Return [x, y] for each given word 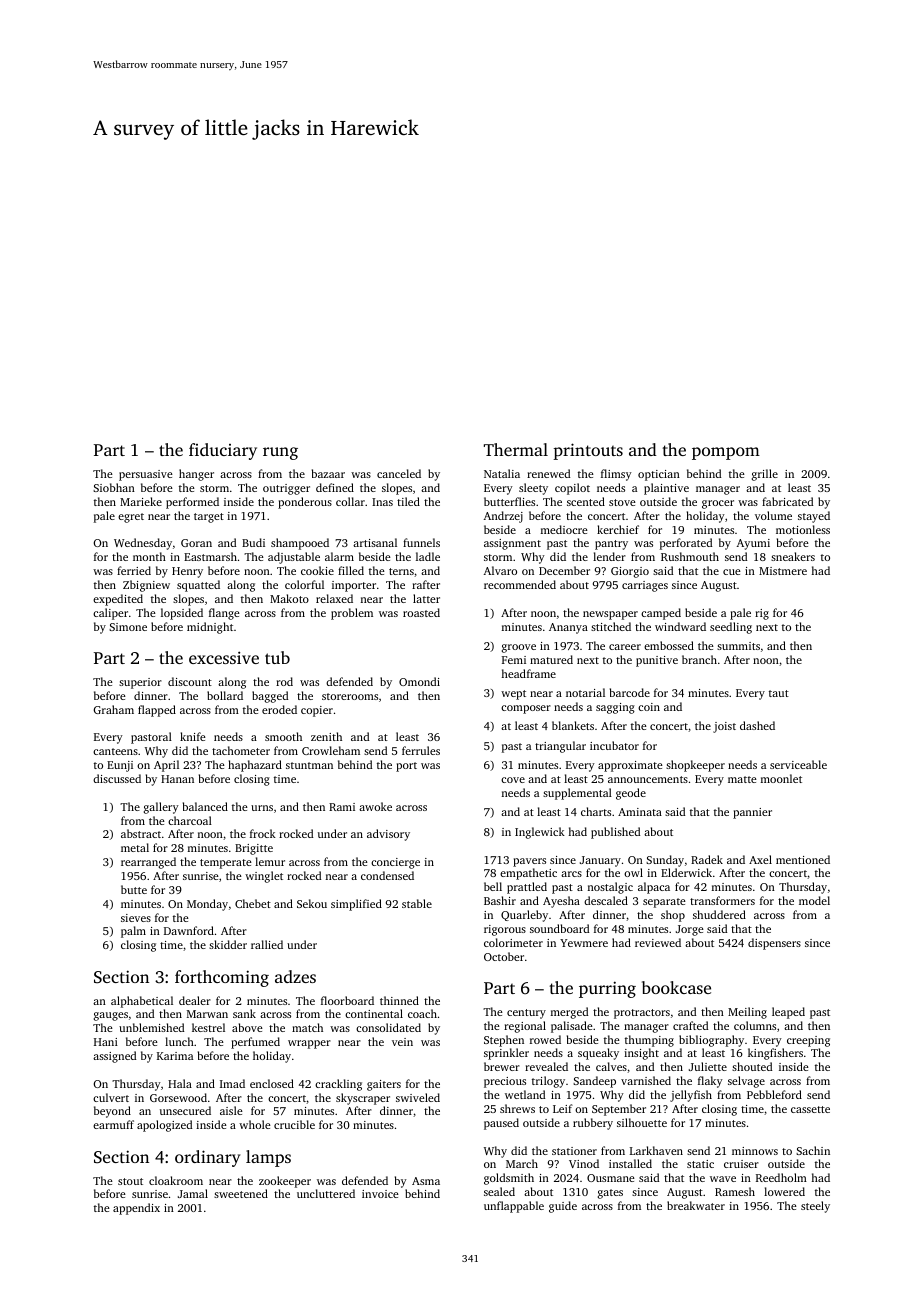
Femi [514, 660]
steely [815, 1207]
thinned [399, 1000]
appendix [136, 1209]
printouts [588, 451]
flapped [157, 711]
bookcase [676, 987]
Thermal [516, 449]
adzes [295, 976]
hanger [196, 475]
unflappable [514, 1207]
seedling [731, 628]
